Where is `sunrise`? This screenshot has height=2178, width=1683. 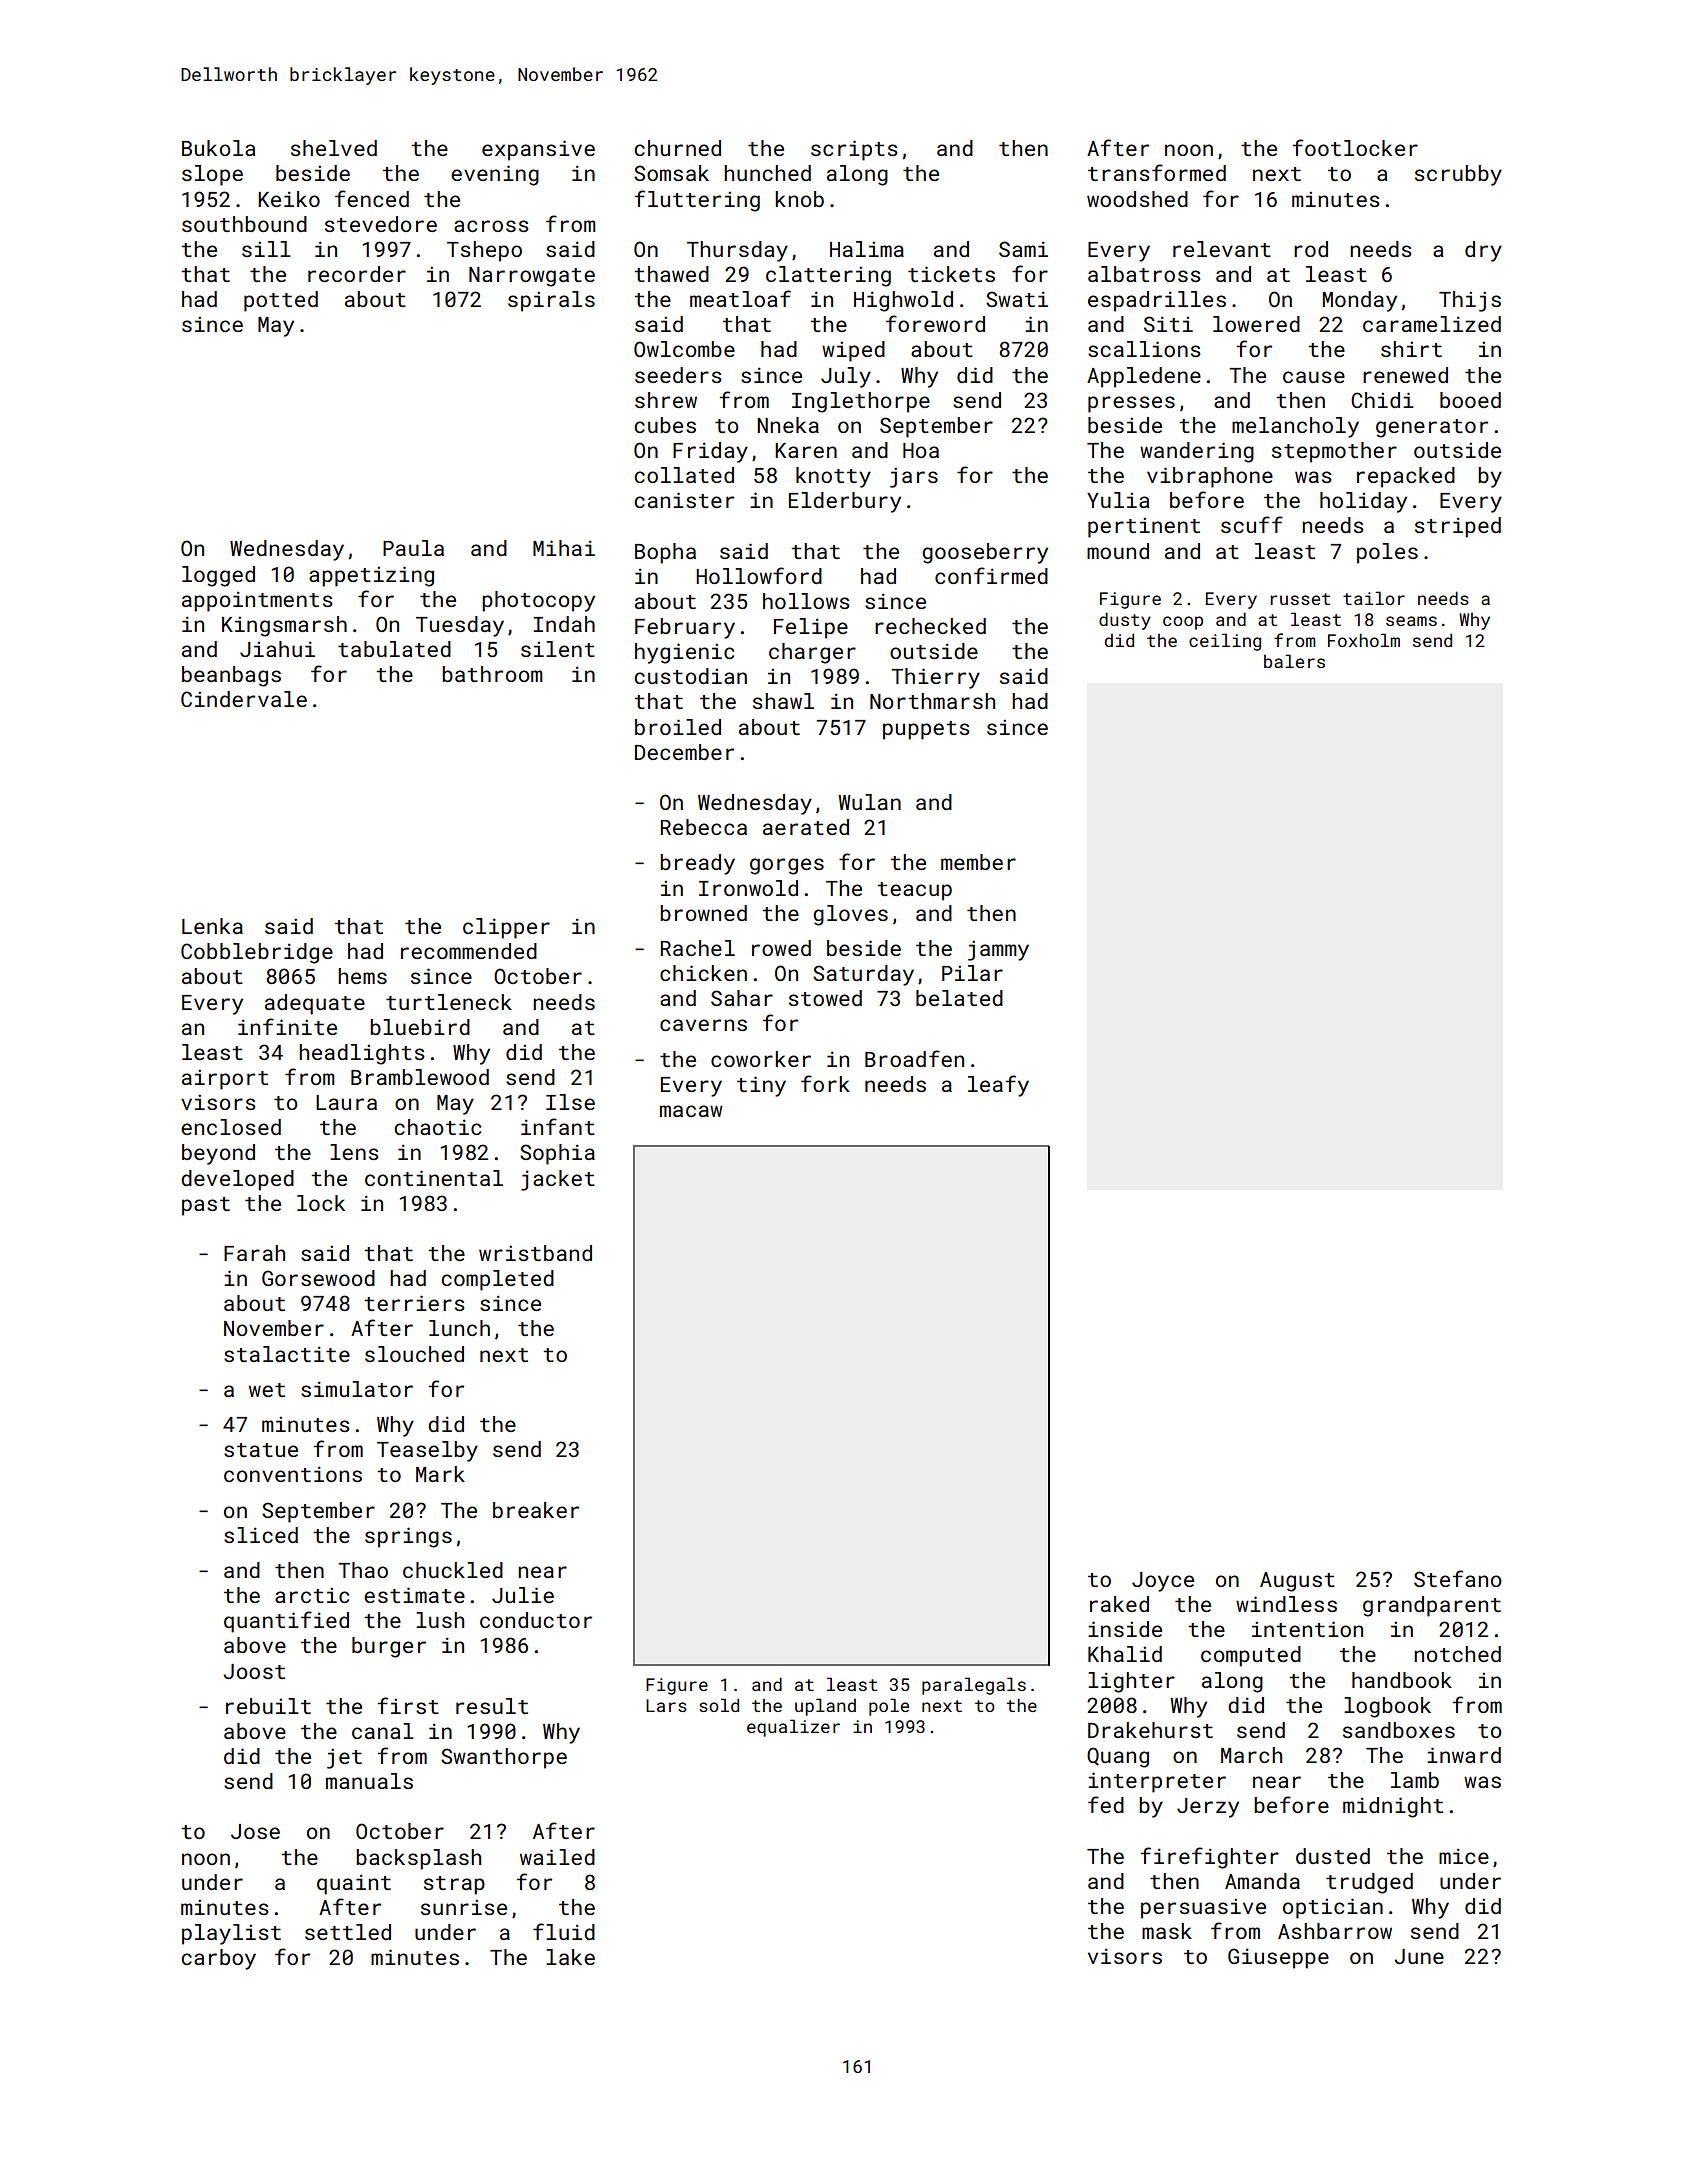 sunrise is located at coordinates (464, 1907).
